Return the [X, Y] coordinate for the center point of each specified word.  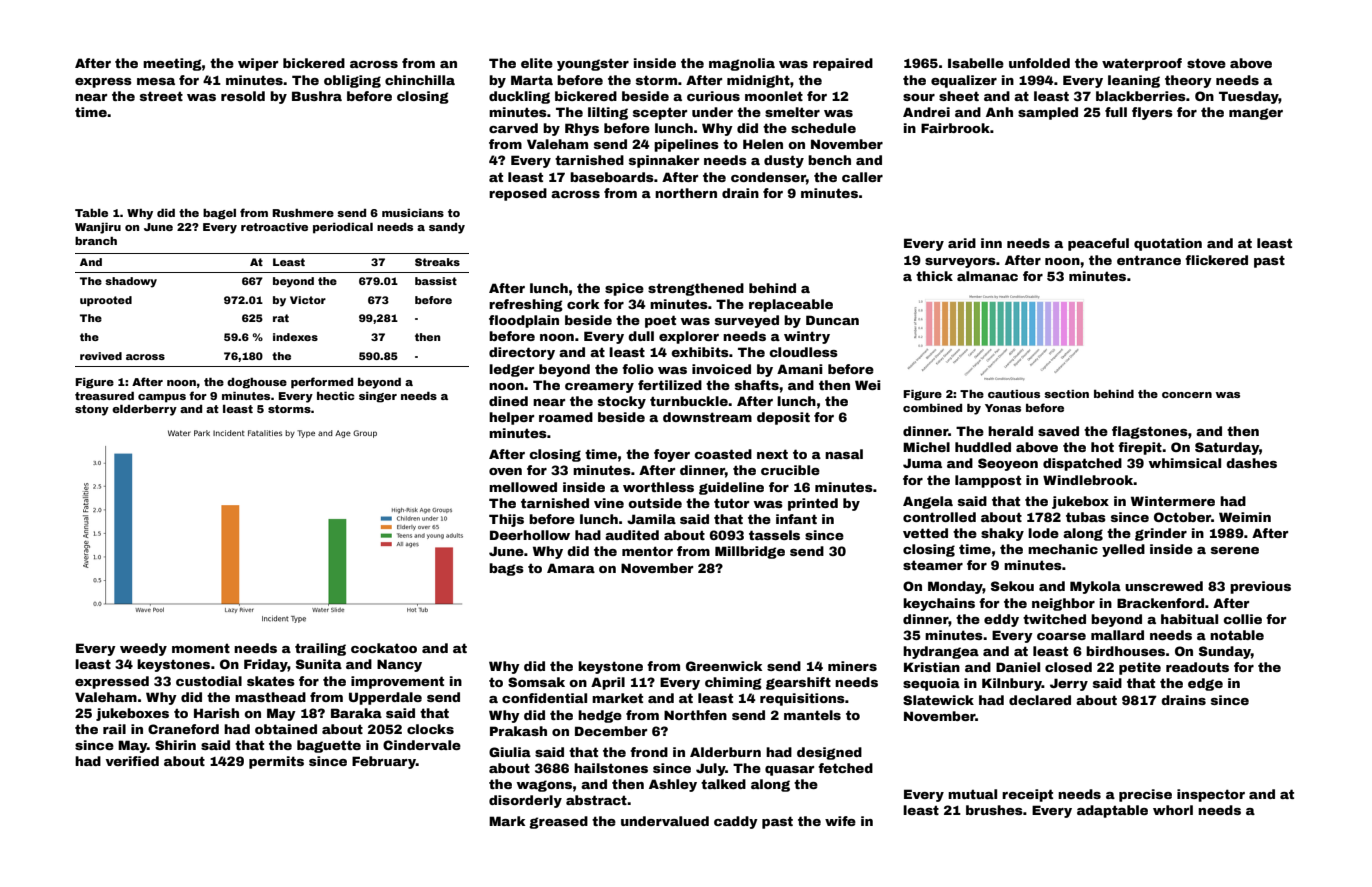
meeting [172, 64]
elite [537, 63]
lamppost [988, 481]
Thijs [506, 520]
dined [508, 401]
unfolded [1039, 63]
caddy [736, 822]
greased [558, 822]
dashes [1251, 463]
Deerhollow [530, 535]
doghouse [257, 383]
